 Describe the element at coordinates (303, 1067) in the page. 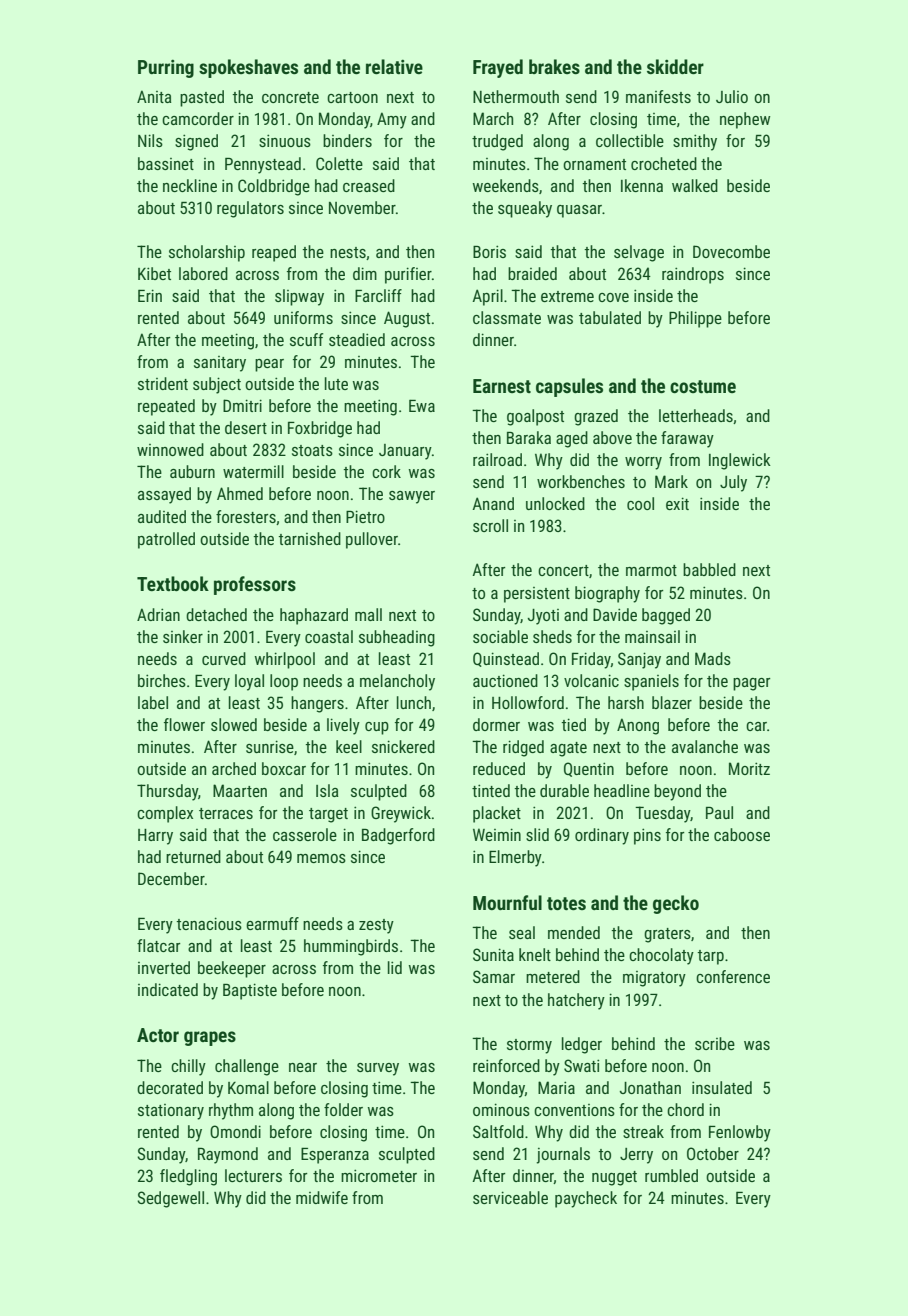

I see `near` at that location.
